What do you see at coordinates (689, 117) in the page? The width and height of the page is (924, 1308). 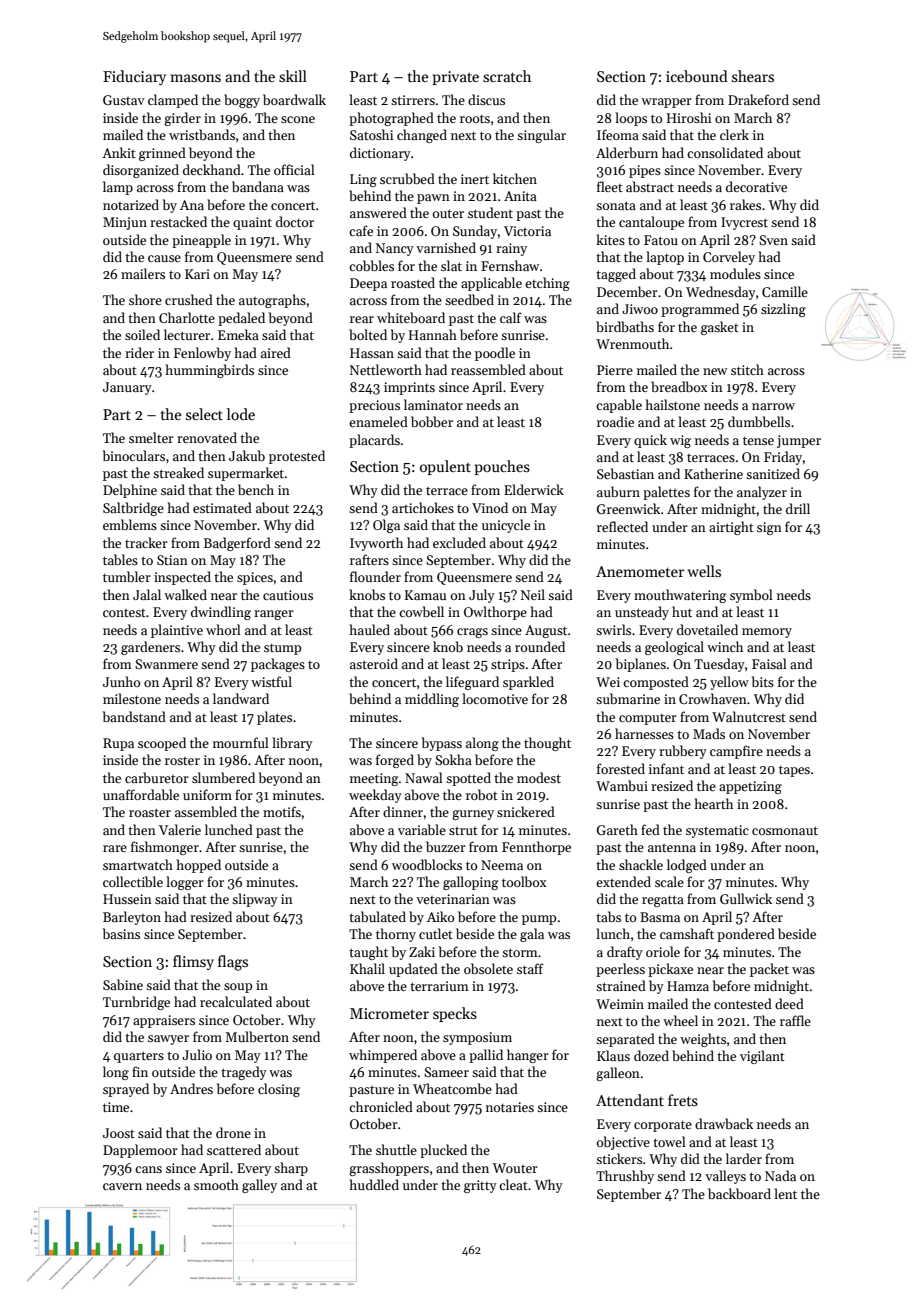 I see `Hiroshi` at bounding box center [689, 117].
